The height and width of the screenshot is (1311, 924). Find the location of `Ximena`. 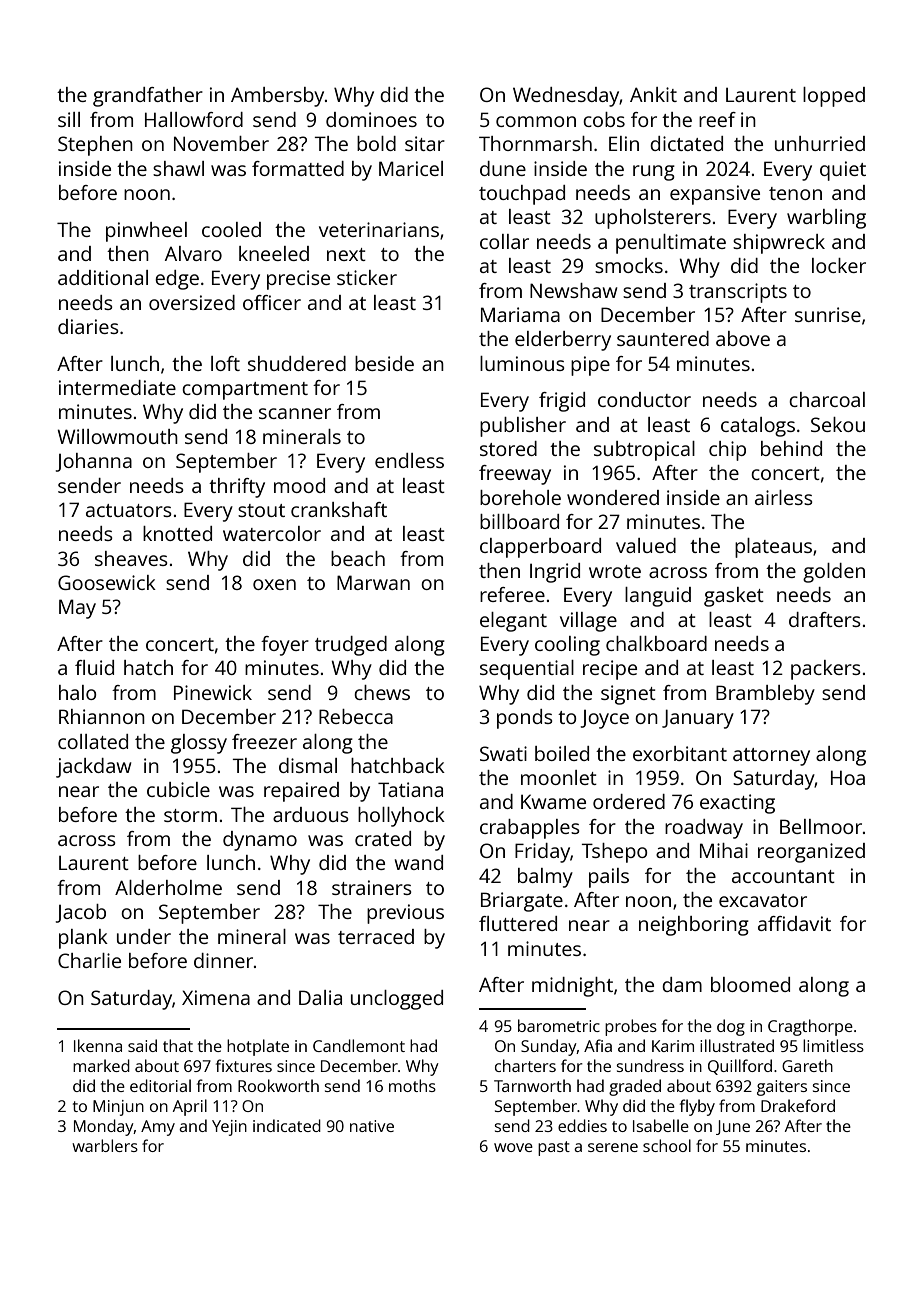

Ximena is located at coordinates (216, 997).
